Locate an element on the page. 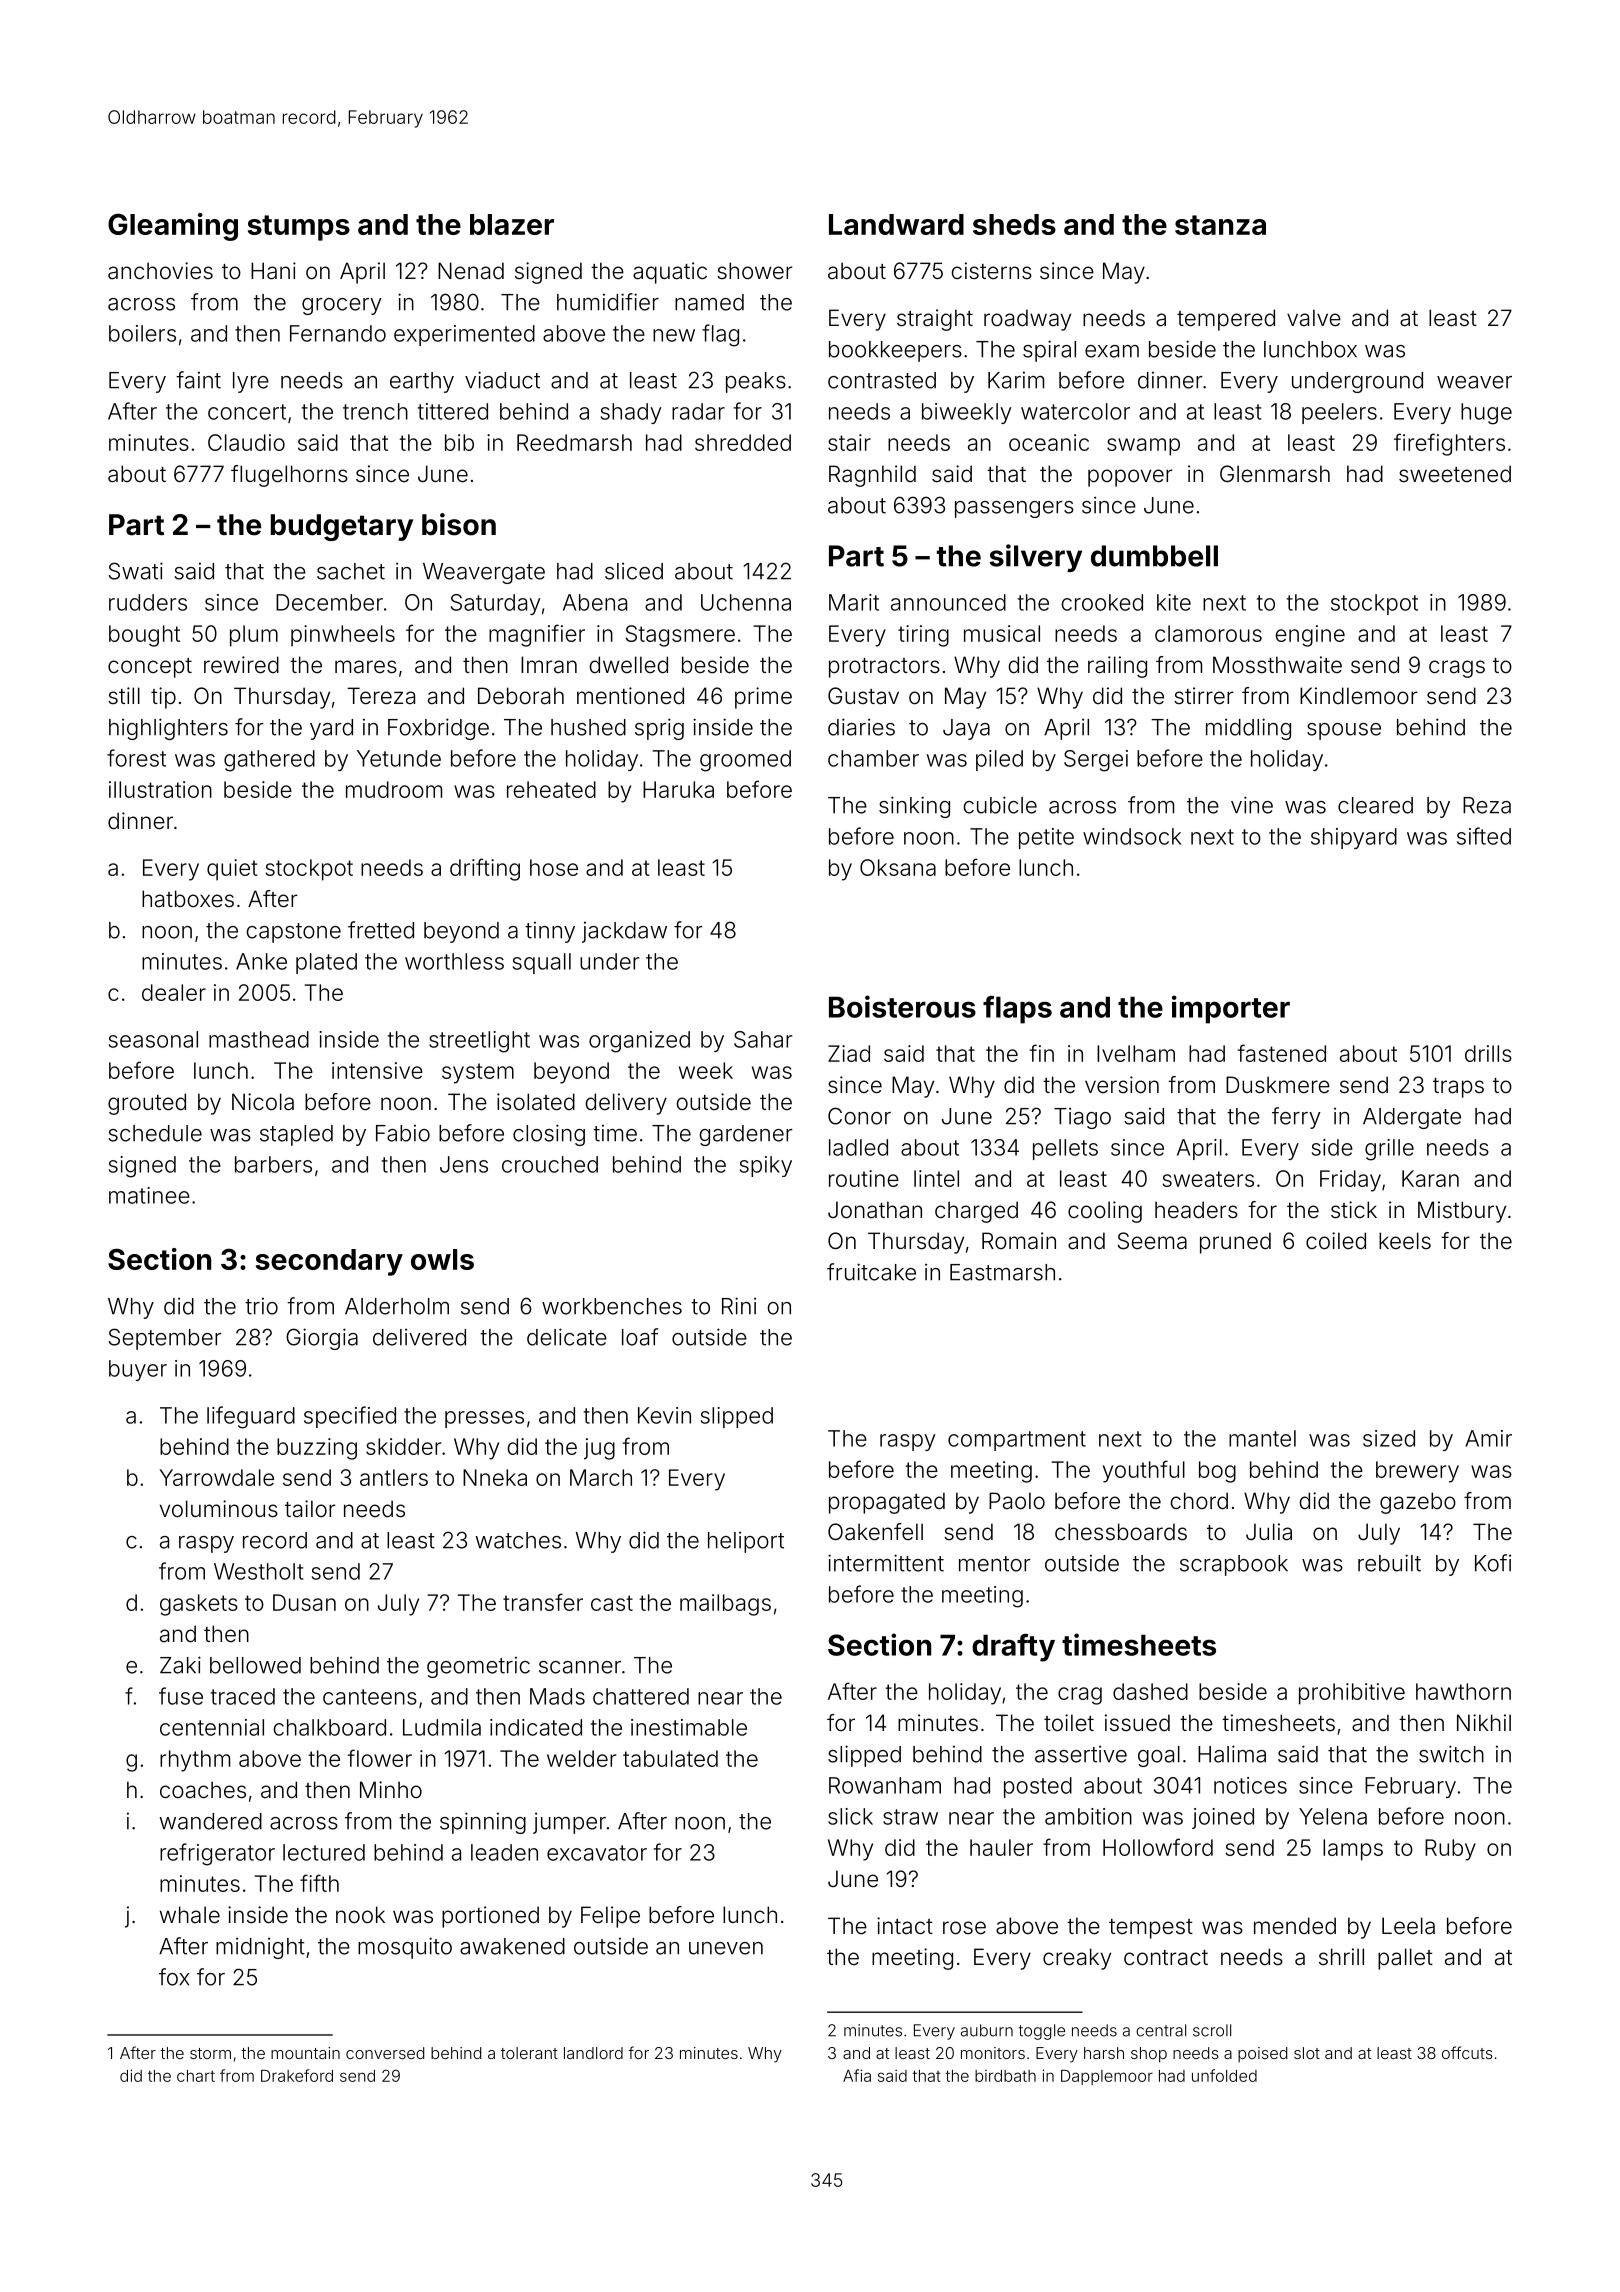 Image resolution: width=1620 pixels, height=2292 pixels. jackdaw is located at coordinates (624, 932).
